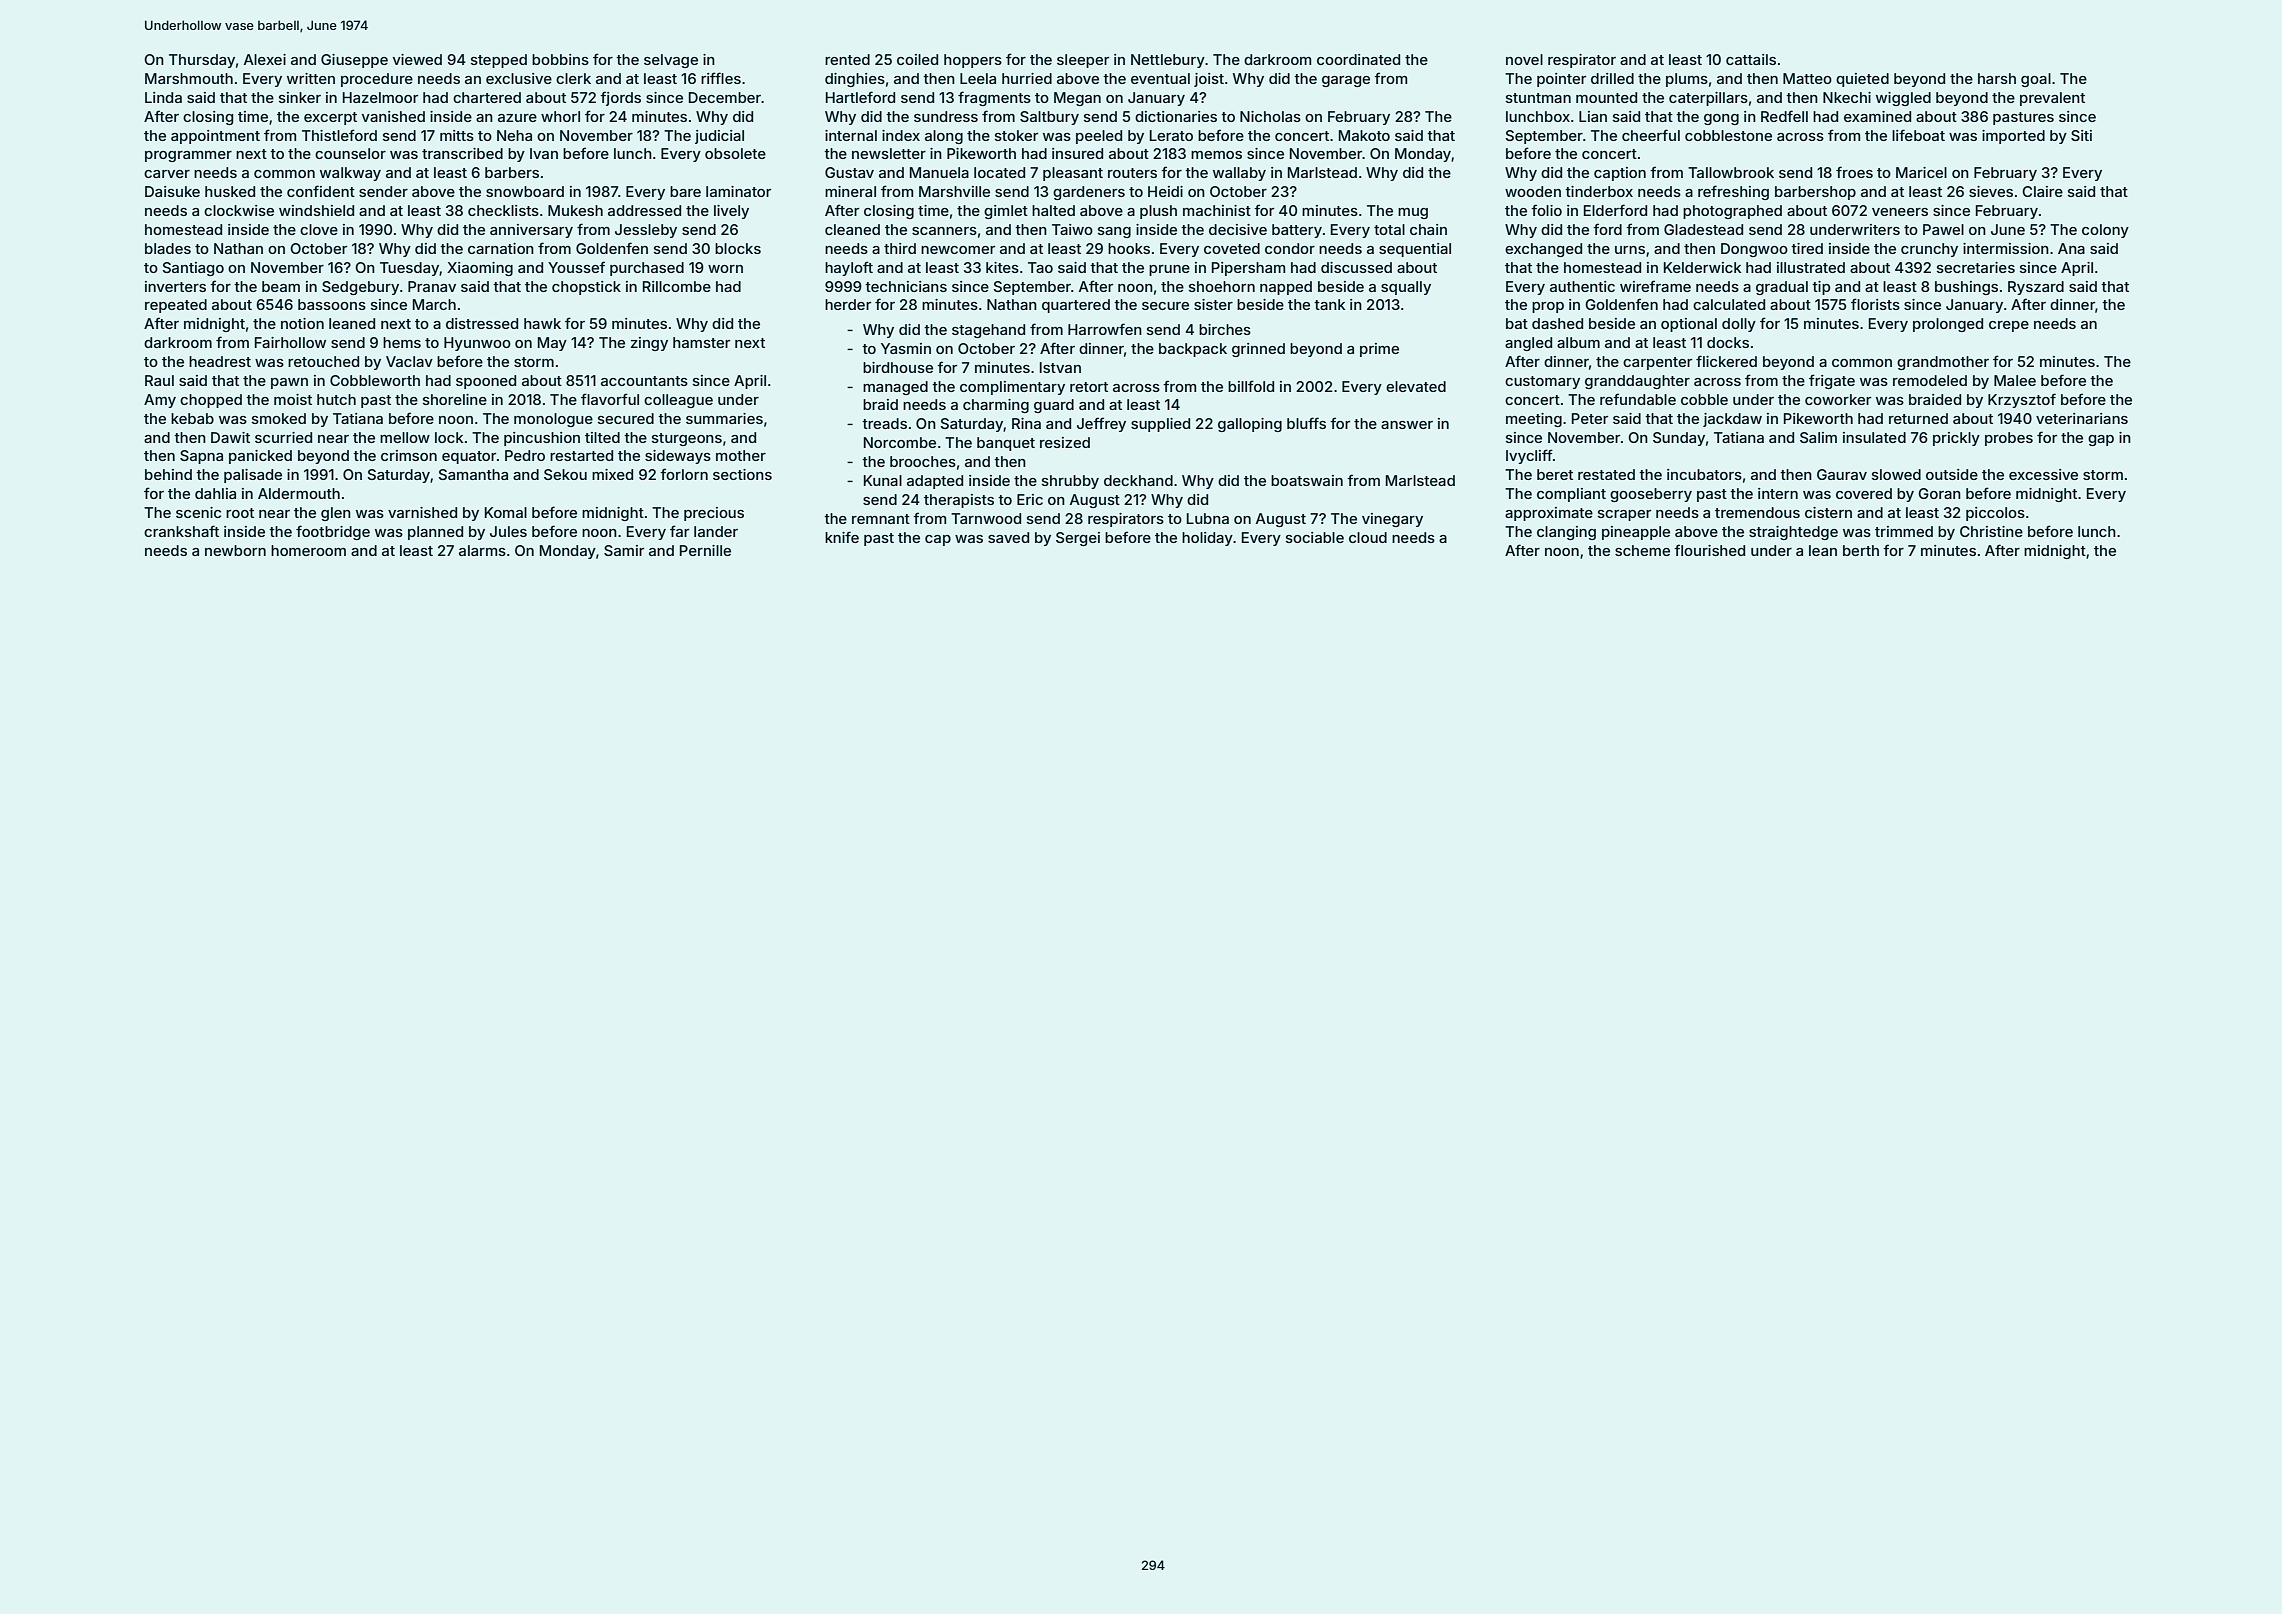  Describe the element at coordinates (168, 248) in the screenshot. I see `blades` at that location.
